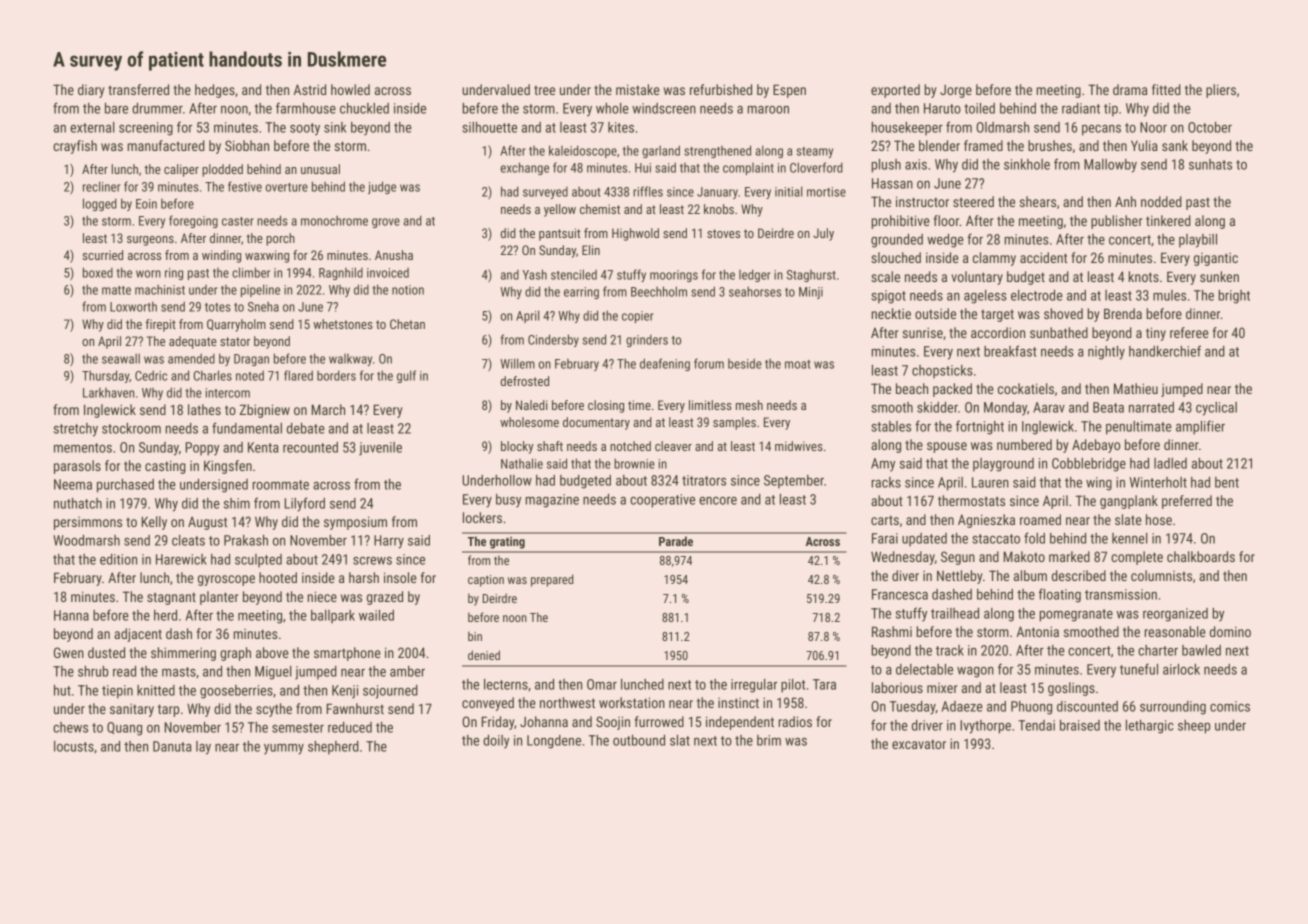 The width and height of the page is (1308, 924). What do you see at coordinates (284, 749) in the page?
I see `yummy` at bounding box center [284, 749].
